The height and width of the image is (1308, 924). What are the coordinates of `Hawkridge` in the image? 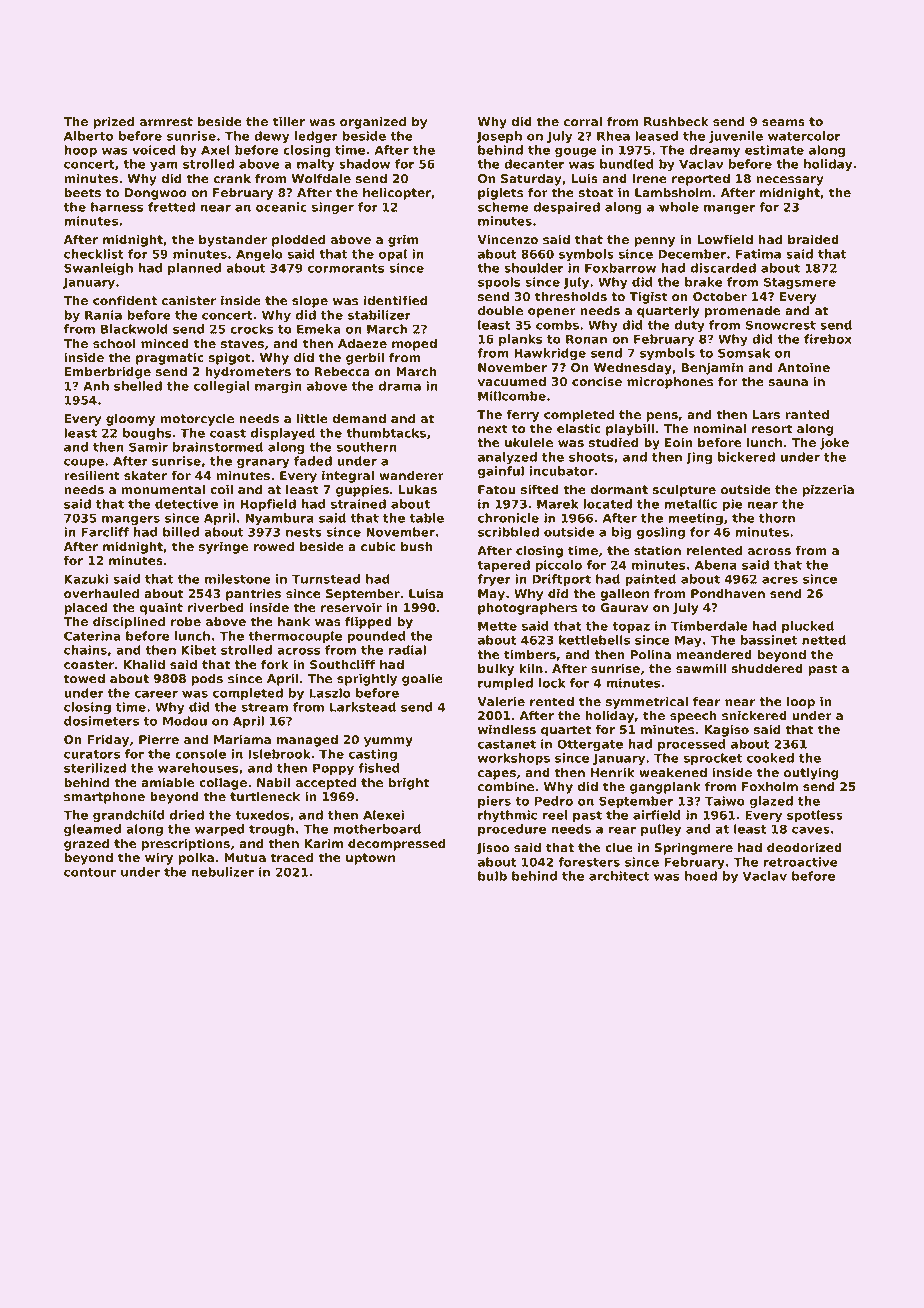 It's located at (550, 354).
